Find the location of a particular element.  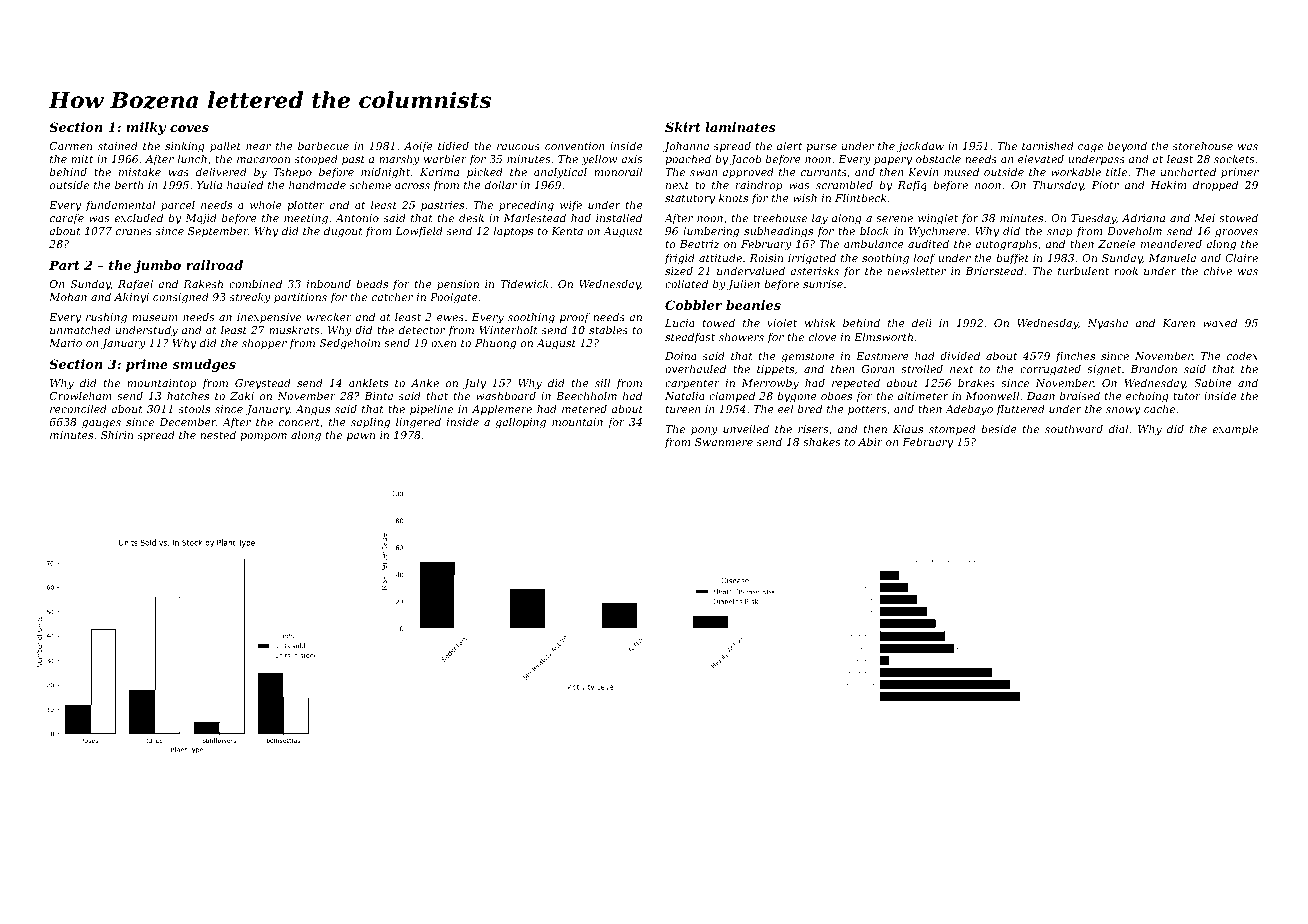

smudges is located at coordinates (204, 365).
